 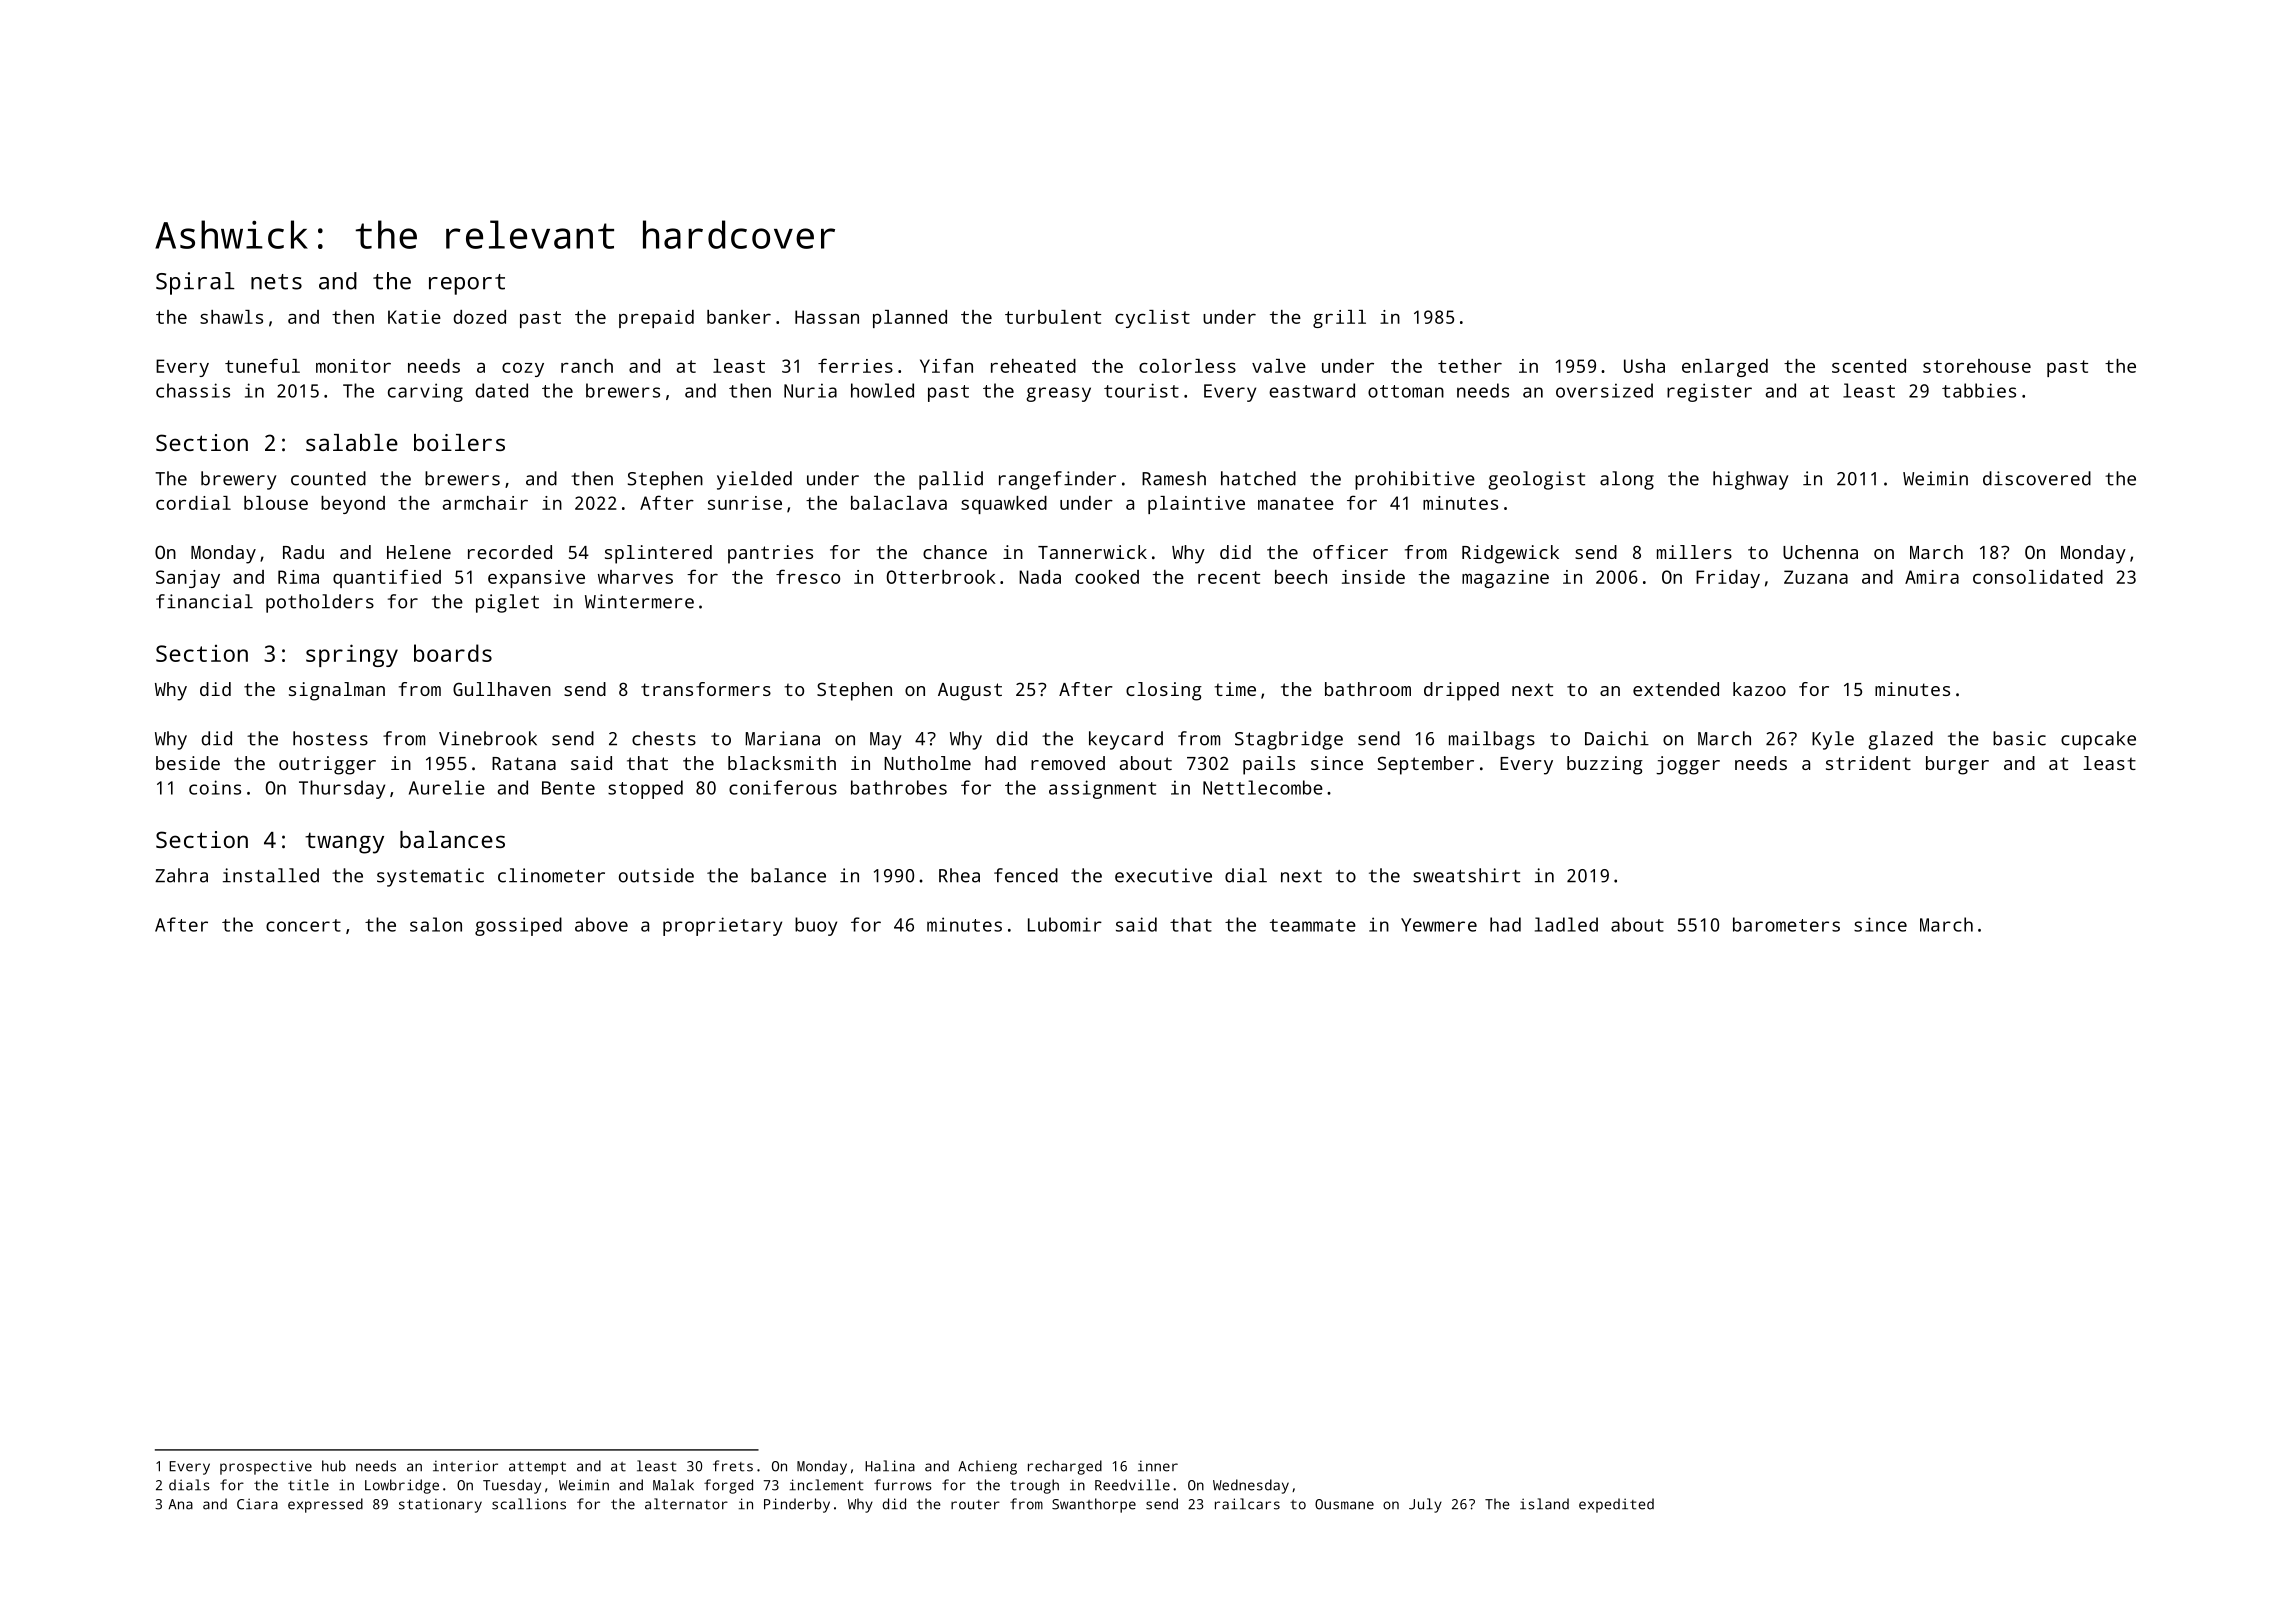 What do you see at coordinates (1339, 319) in the document?
I see `grill` at bounding box center [1339, 319].
